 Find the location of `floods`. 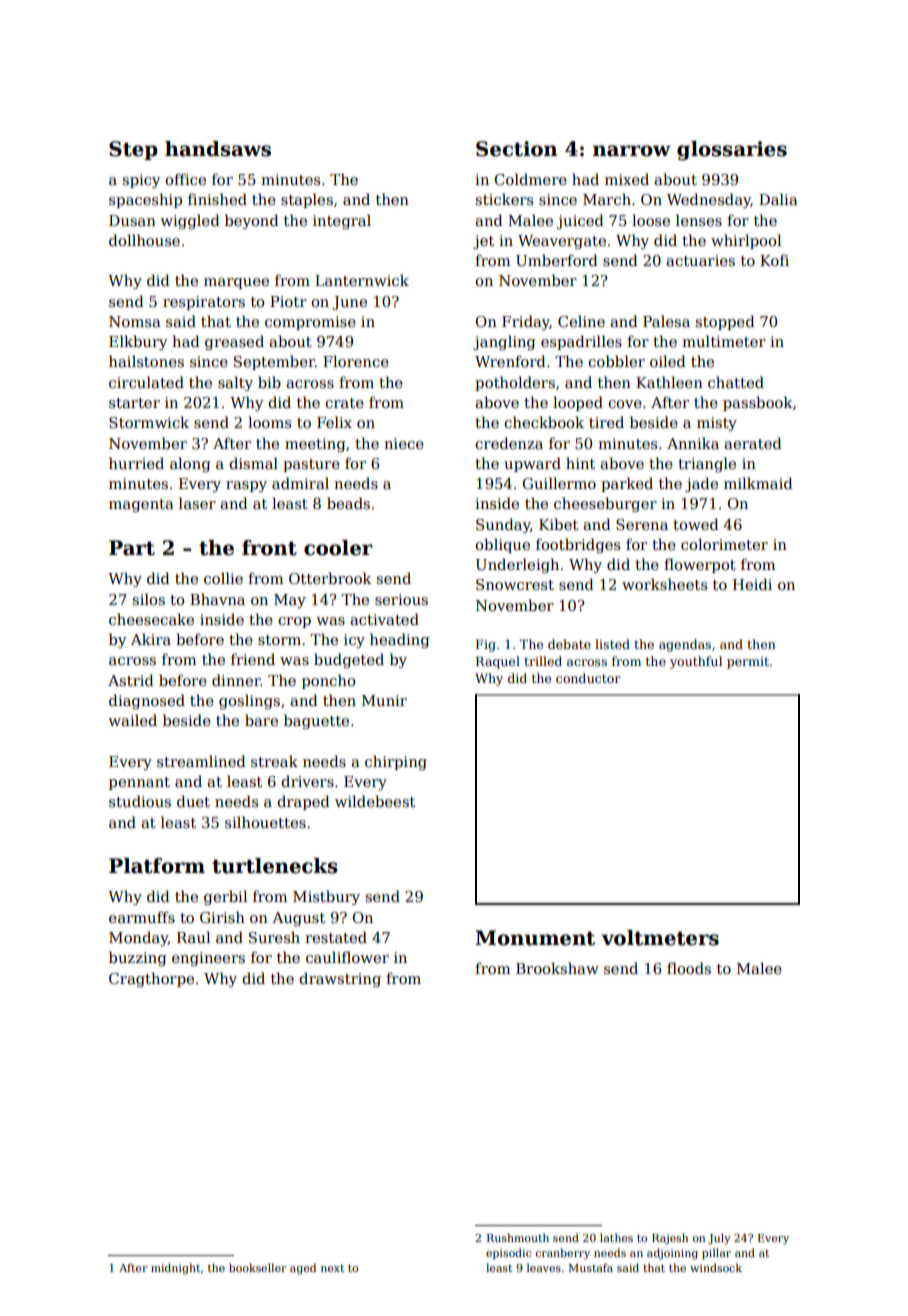

floods is located at coordinates (689, 968).
